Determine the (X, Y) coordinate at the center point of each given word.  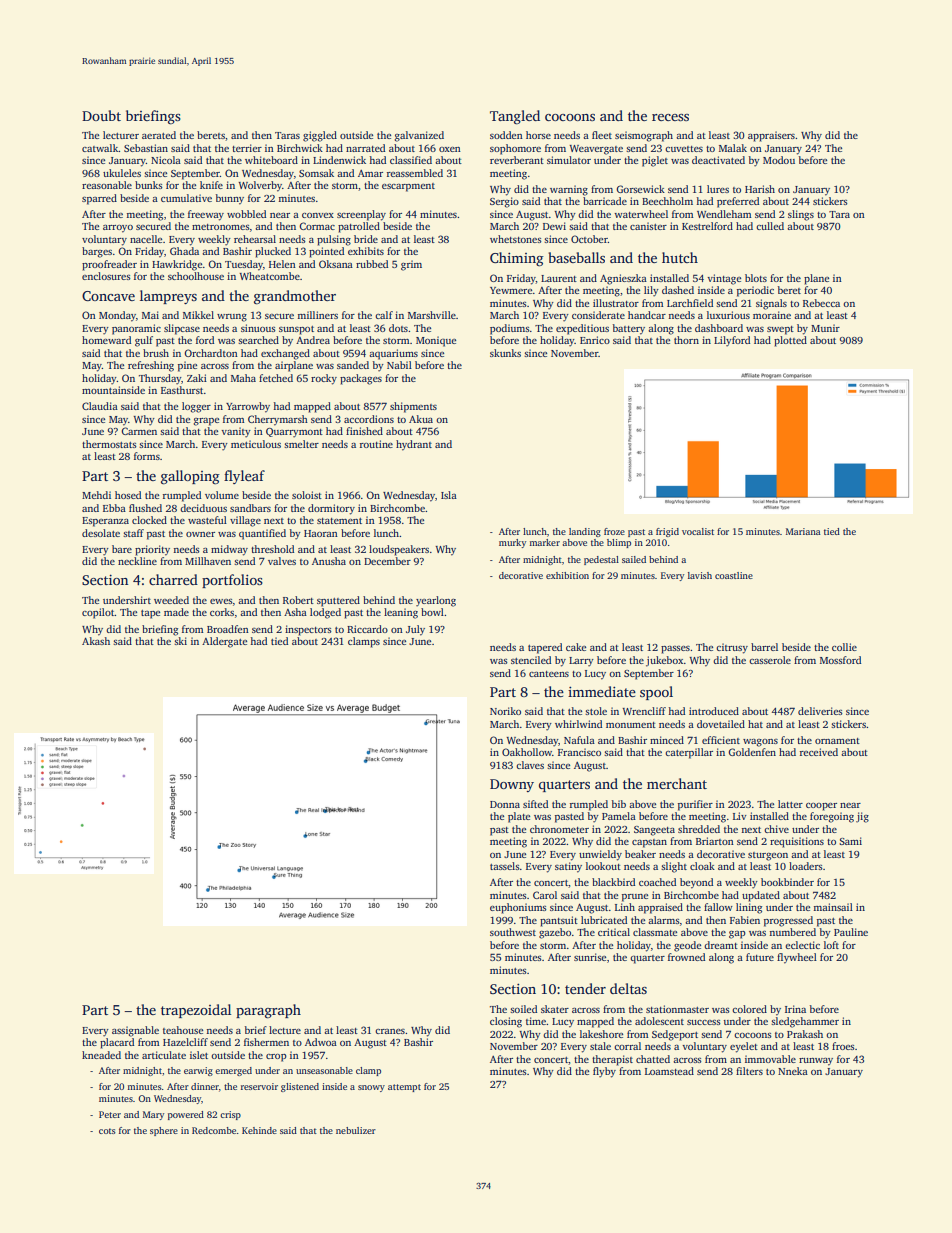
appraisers (771, 136)
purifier (695, 805)
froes (843, 1046)
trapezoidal (196, 1011)
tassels (505, 866)
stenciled (531, 660)
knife (211, 185)
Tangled (515, 117)
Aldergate (224, 642)
